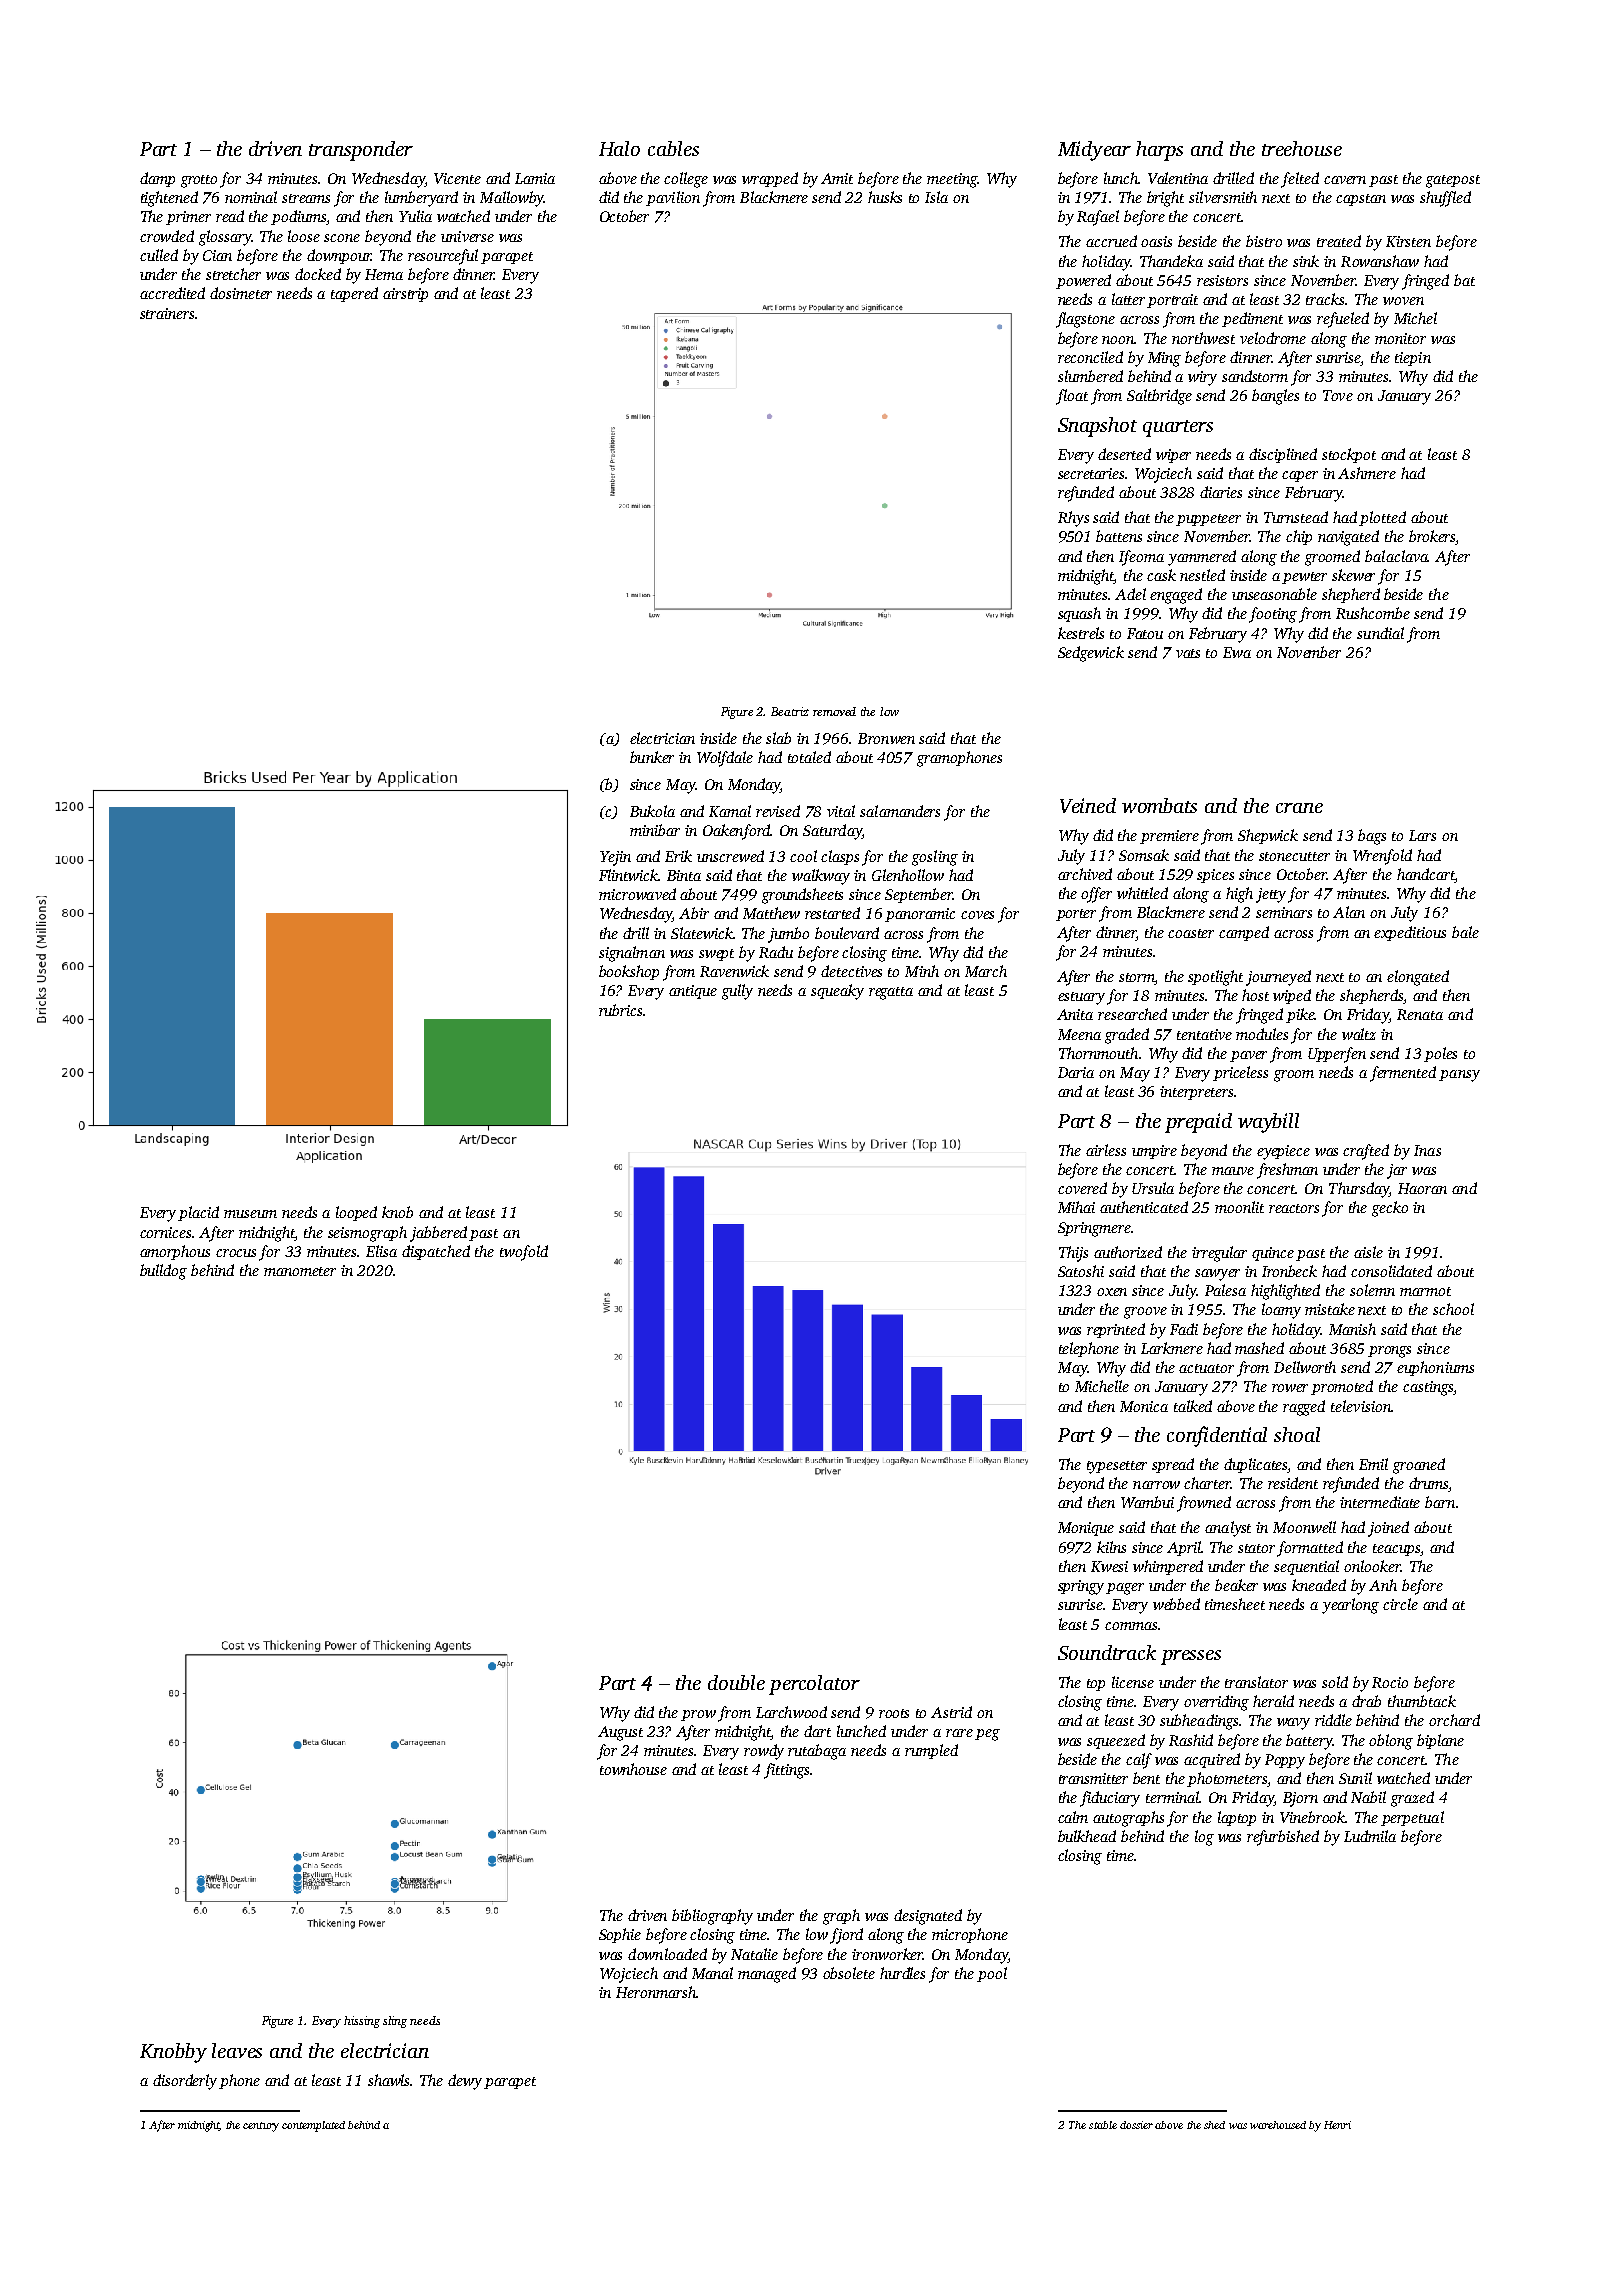  I want to click on Yejin, so click(615, 858).
